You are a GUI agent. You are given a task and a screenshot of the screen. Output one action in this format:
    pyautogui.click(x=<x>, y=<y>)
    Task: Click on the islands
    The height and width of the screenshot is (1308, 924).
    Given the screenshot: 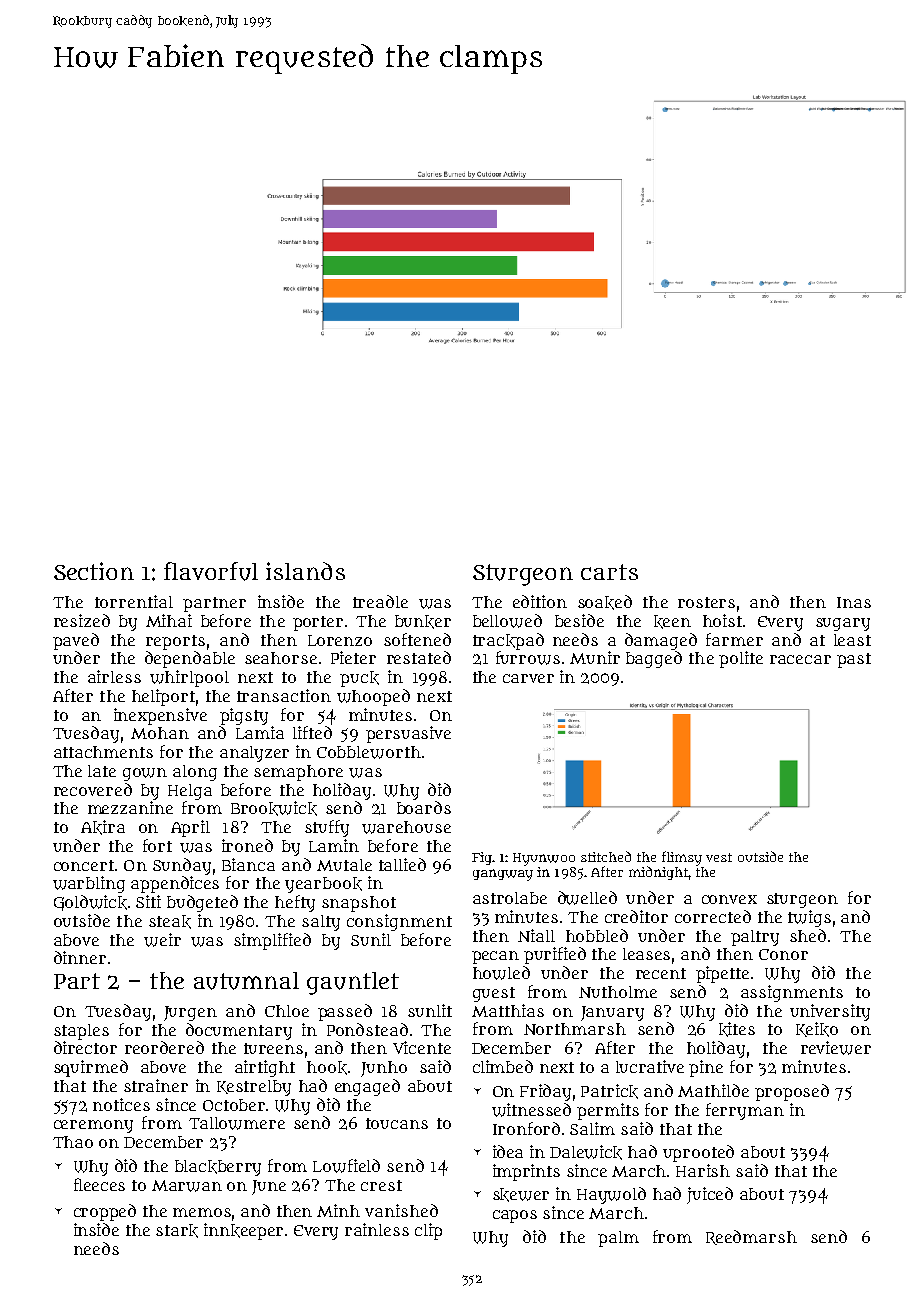 What is the action you would take?
    pyautogui.click(x=305, y=571)
